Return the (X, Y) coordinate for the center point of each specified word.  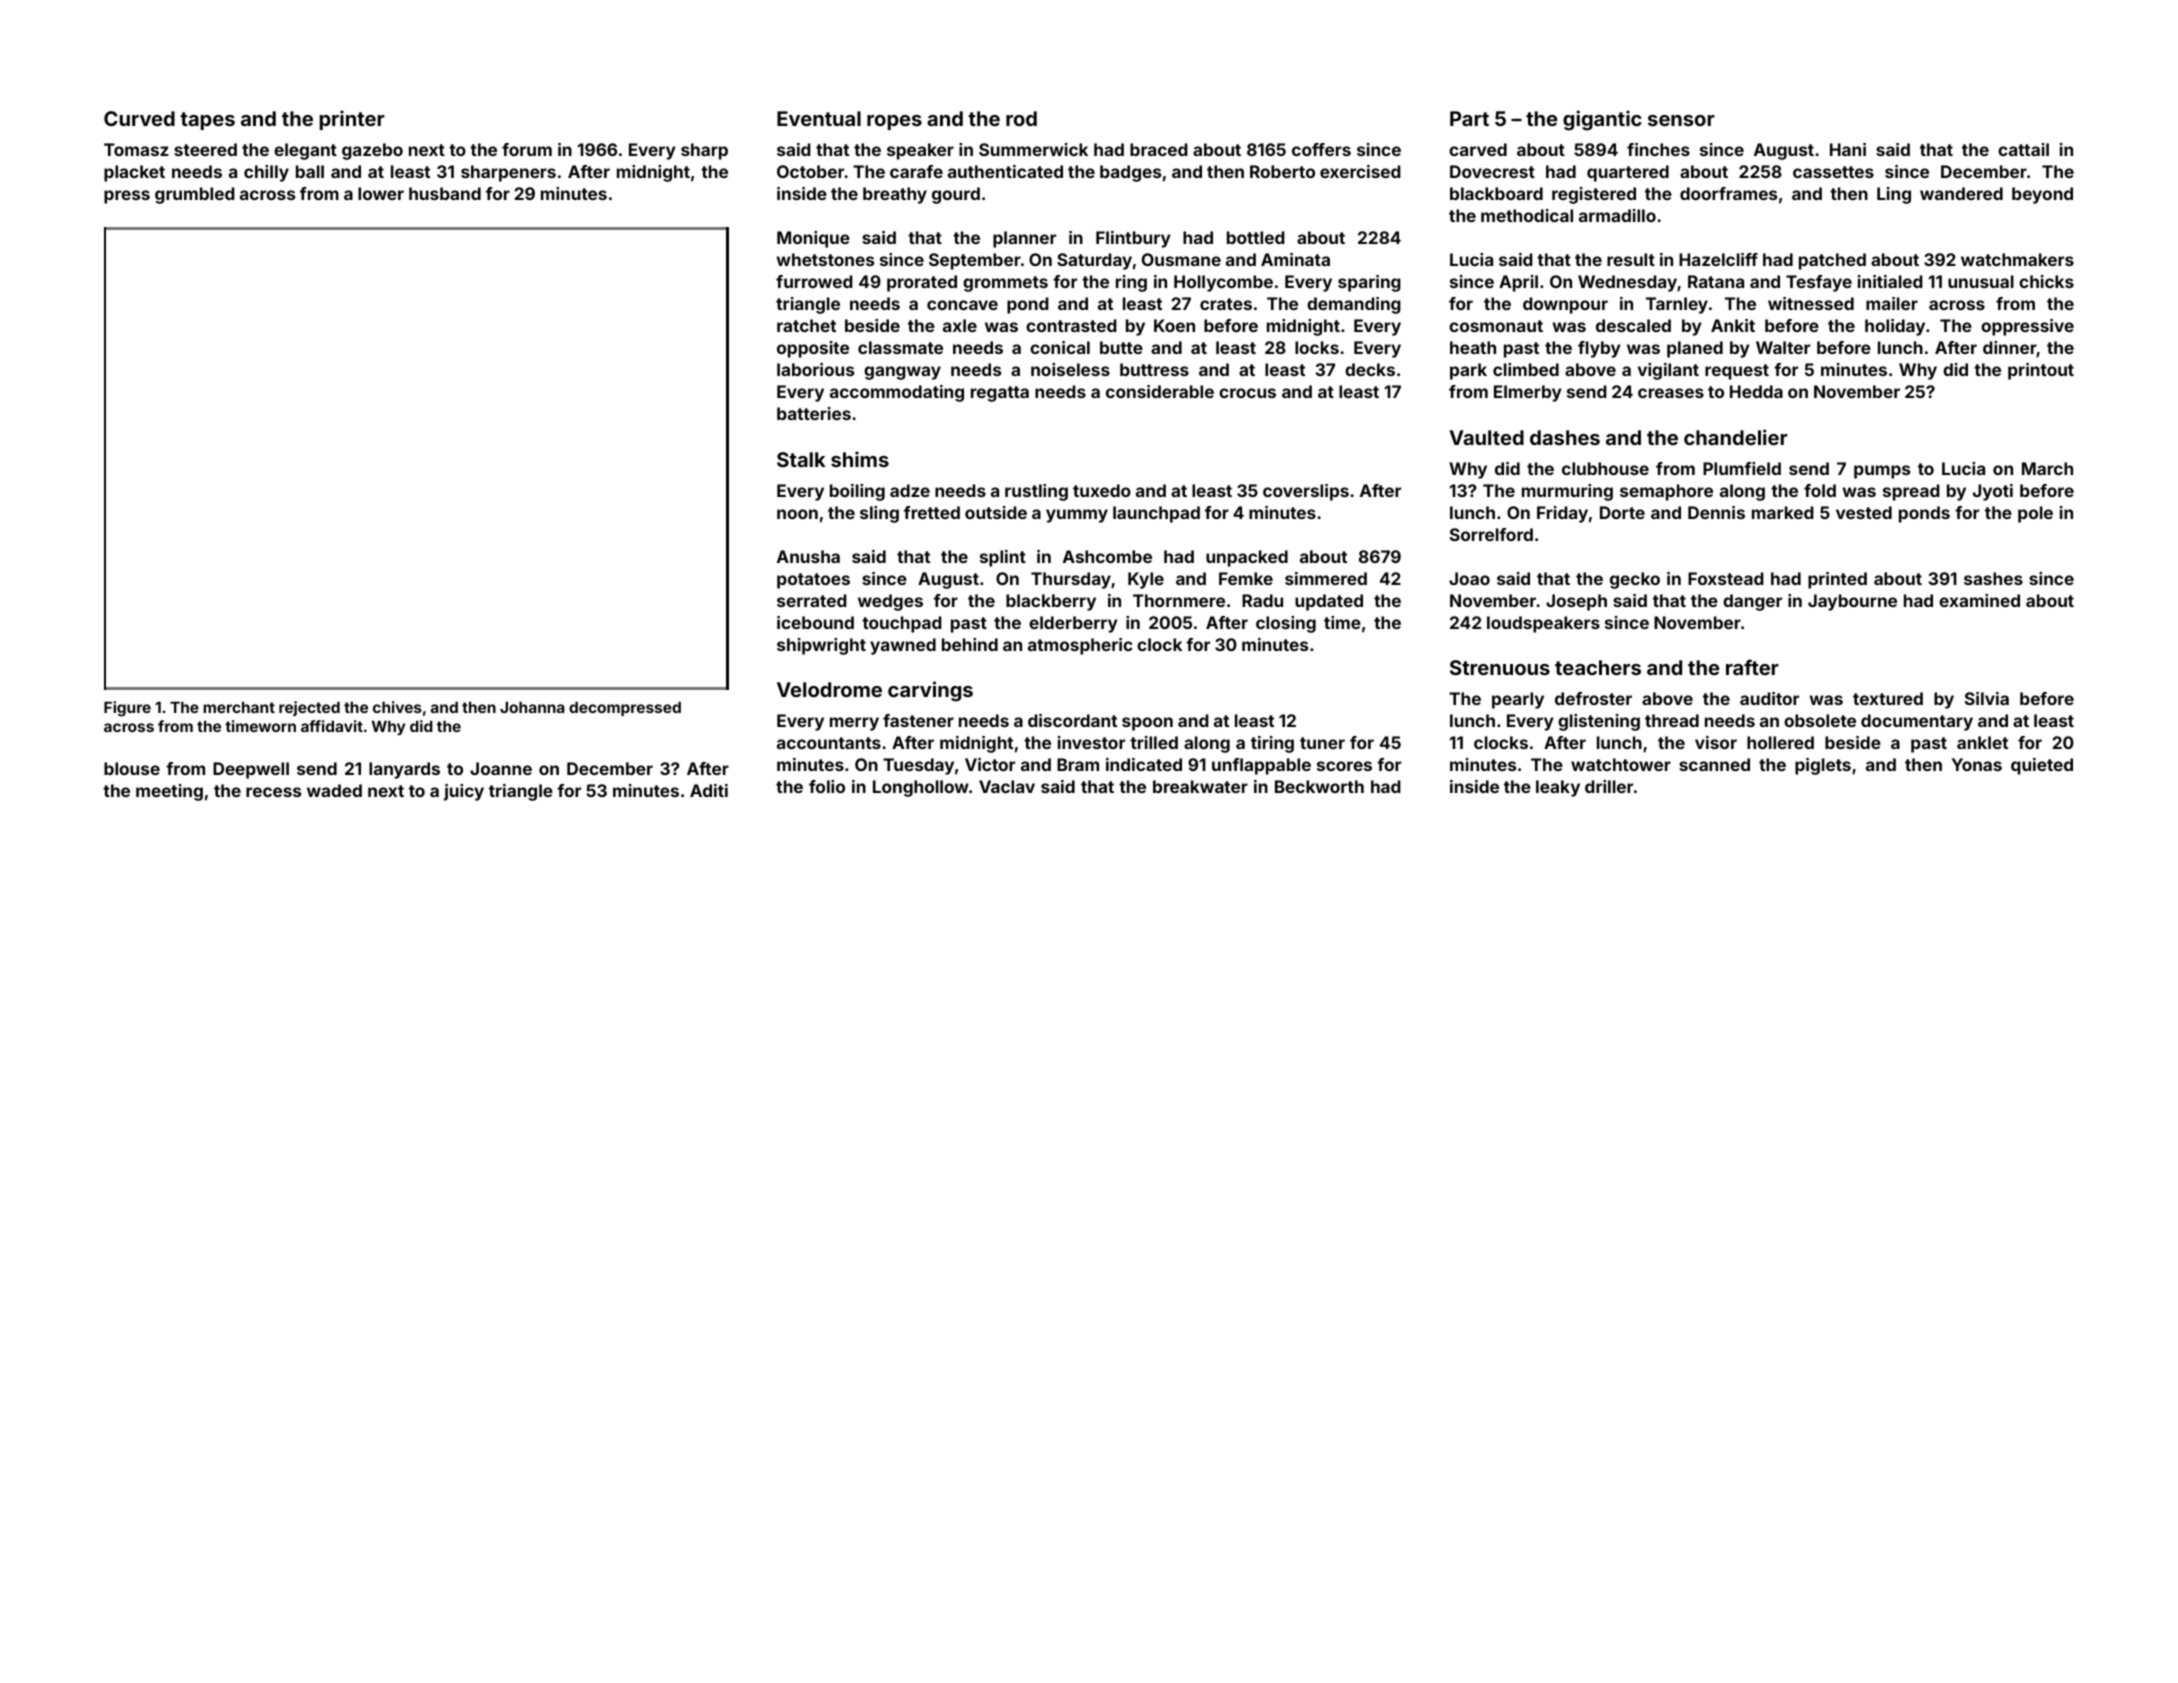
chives (397, 707)
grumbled (195, 195)
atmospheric (1080, 646)
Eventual (819, 118)
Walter (1783, 347)
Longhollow (921, 788)
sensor (1681, 120)
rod (1021, 118)
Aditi (709, 790)
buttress (1154, 369)
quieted (2042, 766)
